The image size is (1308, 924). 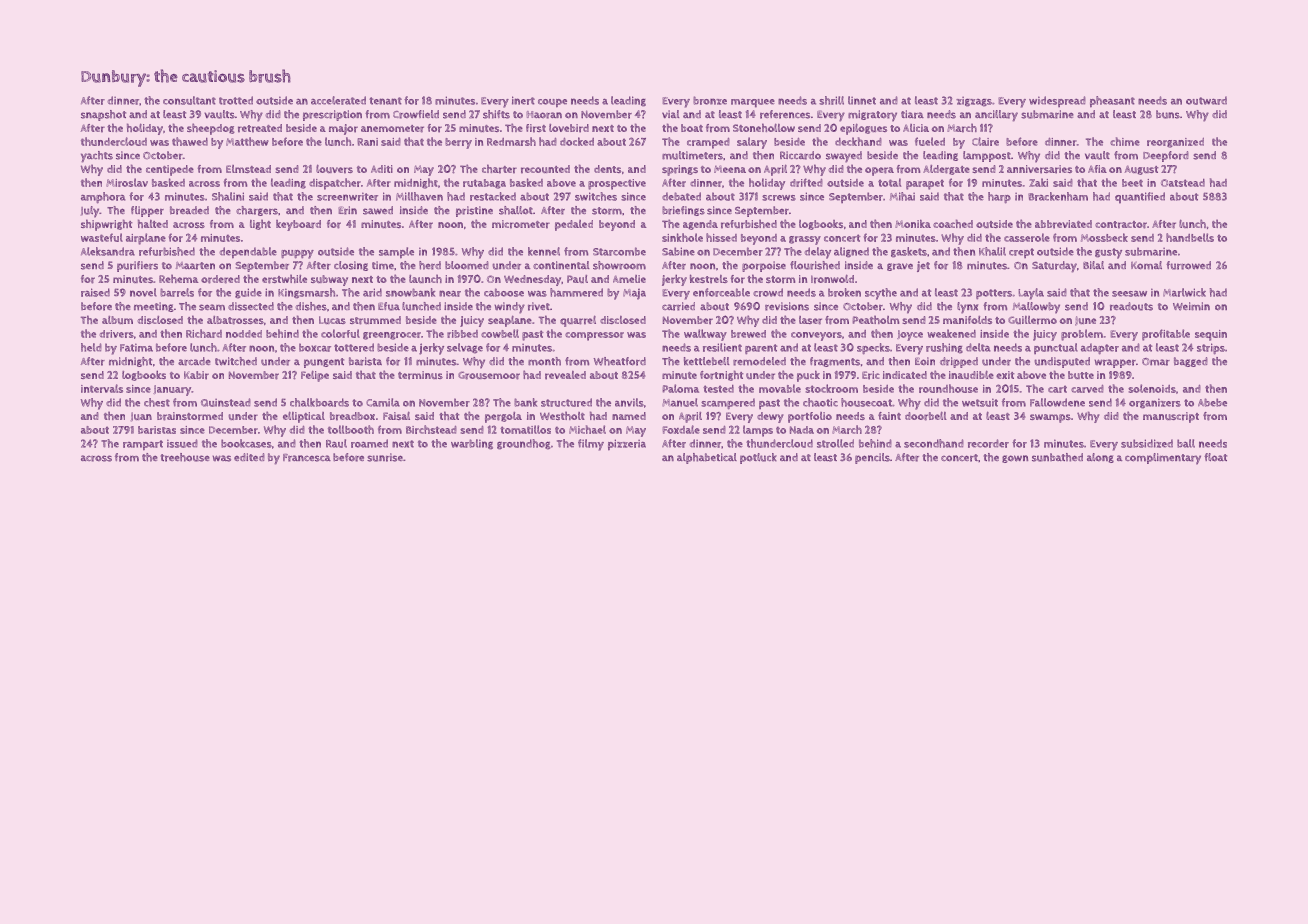 I want to click on closing, so click(x=351, y=266).
